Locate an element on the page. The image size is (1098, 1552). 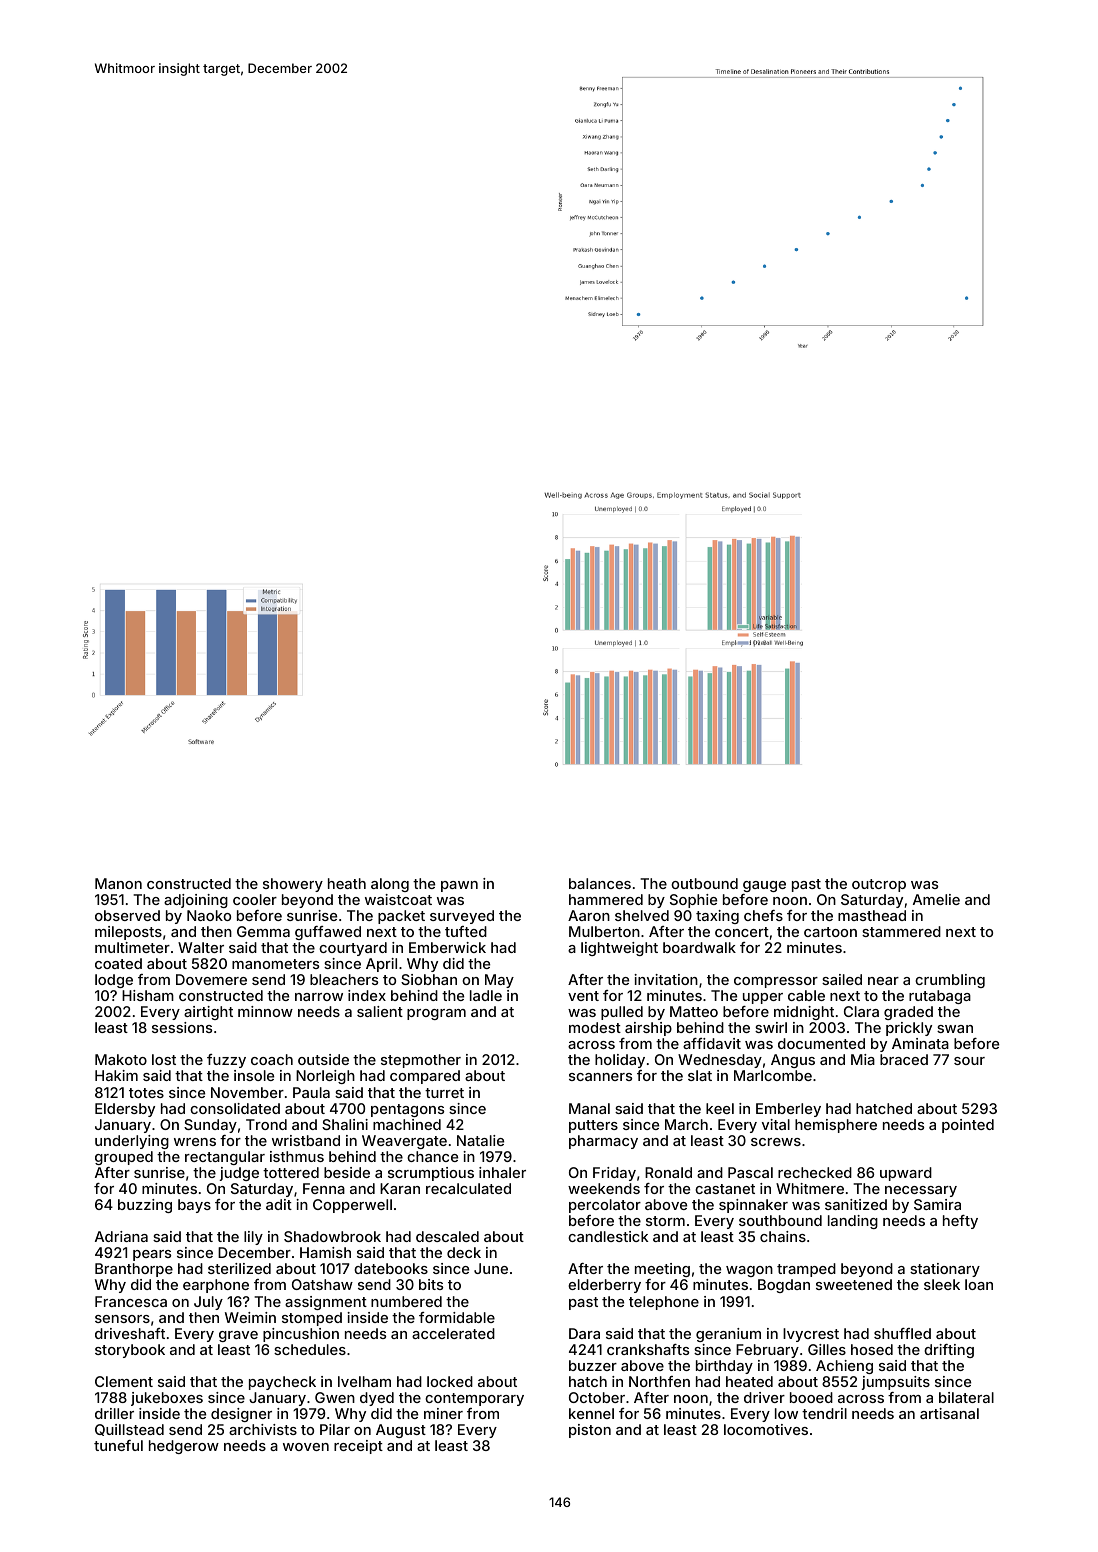
buzzing is located at coordinates (145, 1206).
